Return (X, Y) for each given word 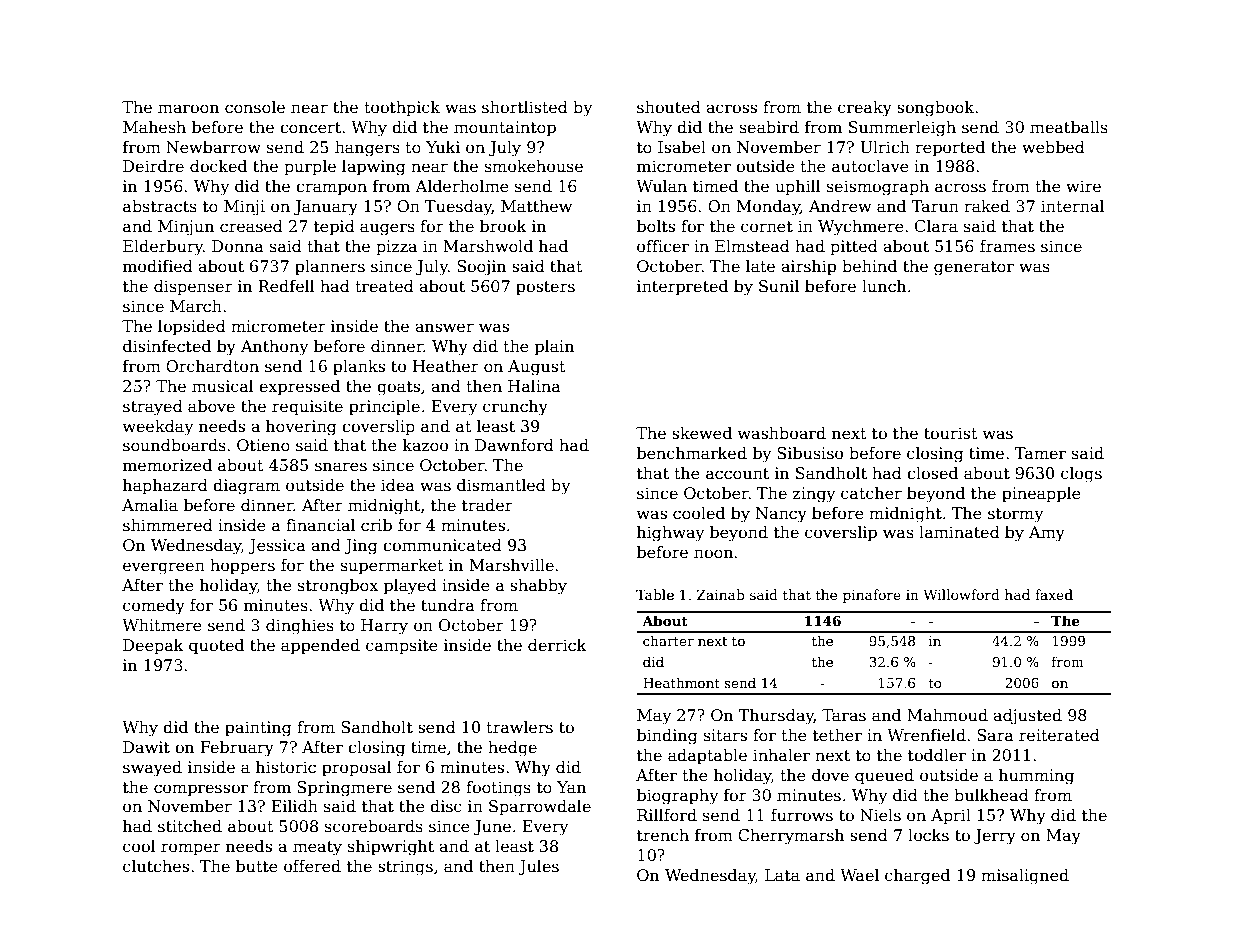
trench (663, 835)
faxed (1054, 594)
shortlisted (525, 107)
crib (376, 525)
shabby (538, 587)
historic (286, 767)
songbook (935, 109)
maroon (188, 109)
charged (917, 877)
